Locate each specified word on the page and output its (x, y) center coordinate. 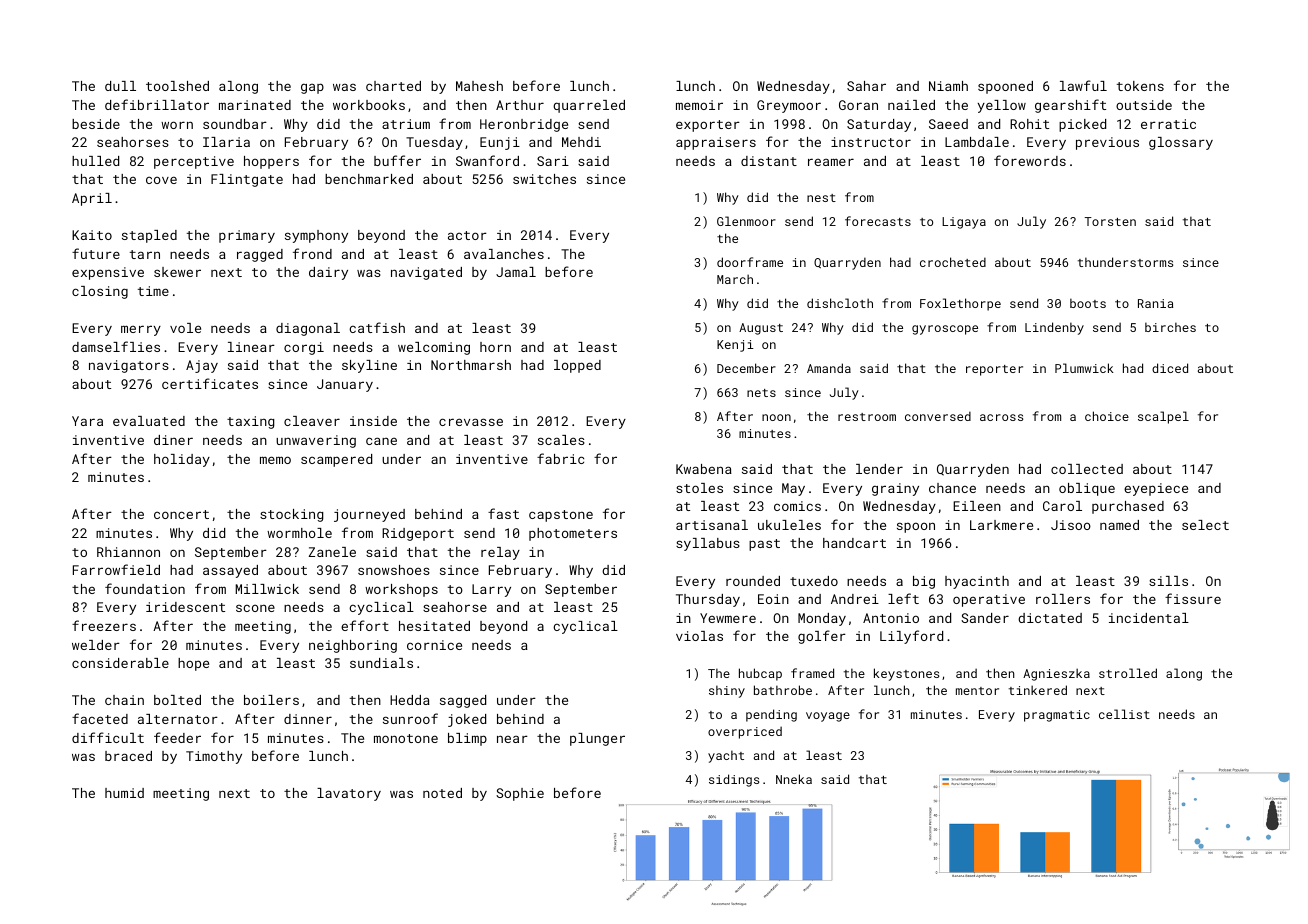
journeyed (369, 515)
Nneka (794, 779)
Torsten (1110, 221)
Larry (491, 590)
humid (124, 793)
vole (185, 328)
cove (161, 180)
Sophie (520, 794)
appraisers (716, 143)
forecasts (878, 221)
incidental (1149, 618)
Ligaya (964, 223)
